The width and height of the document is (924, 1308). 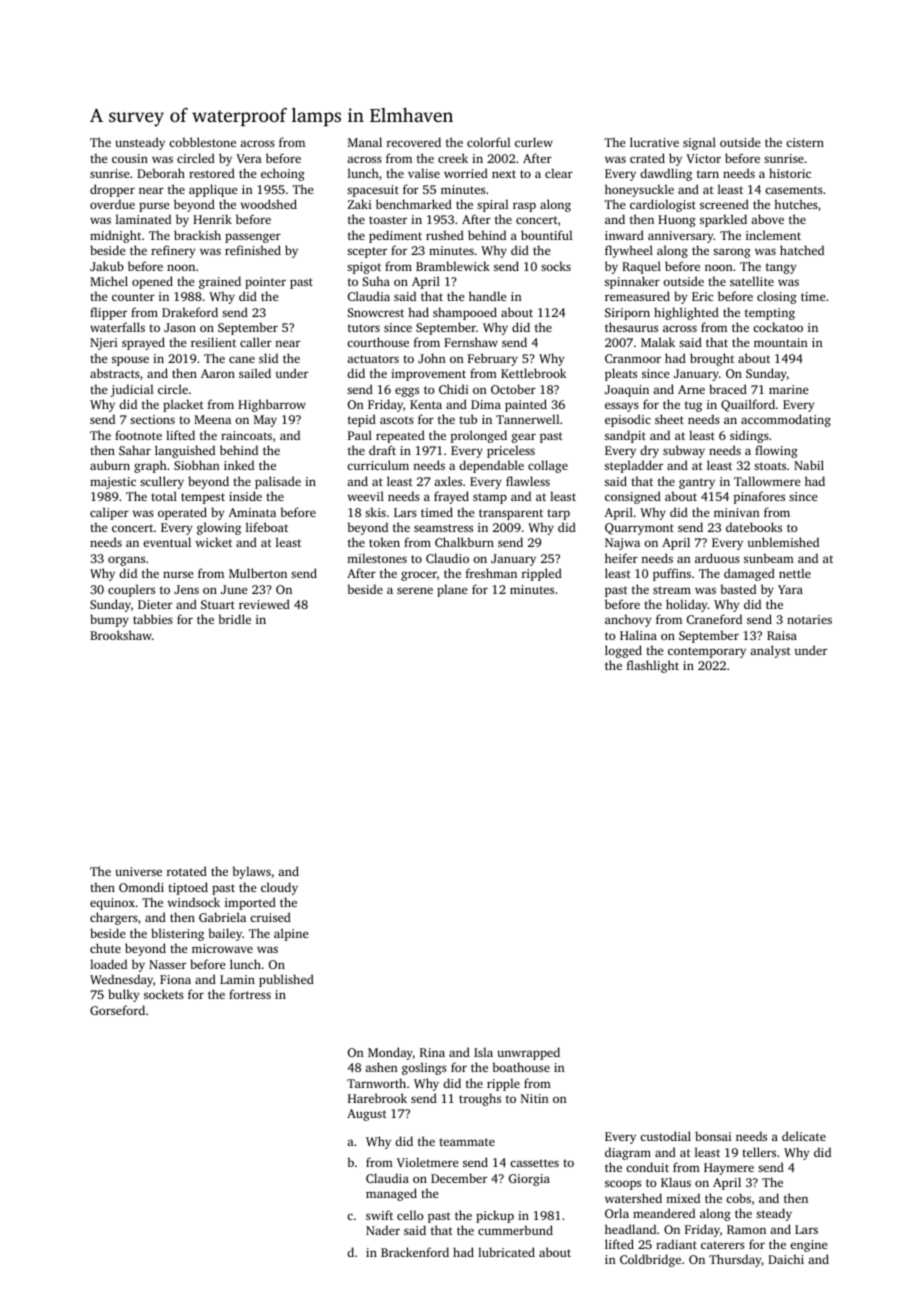 I want to click on plane, so click(x=452, y=590).
